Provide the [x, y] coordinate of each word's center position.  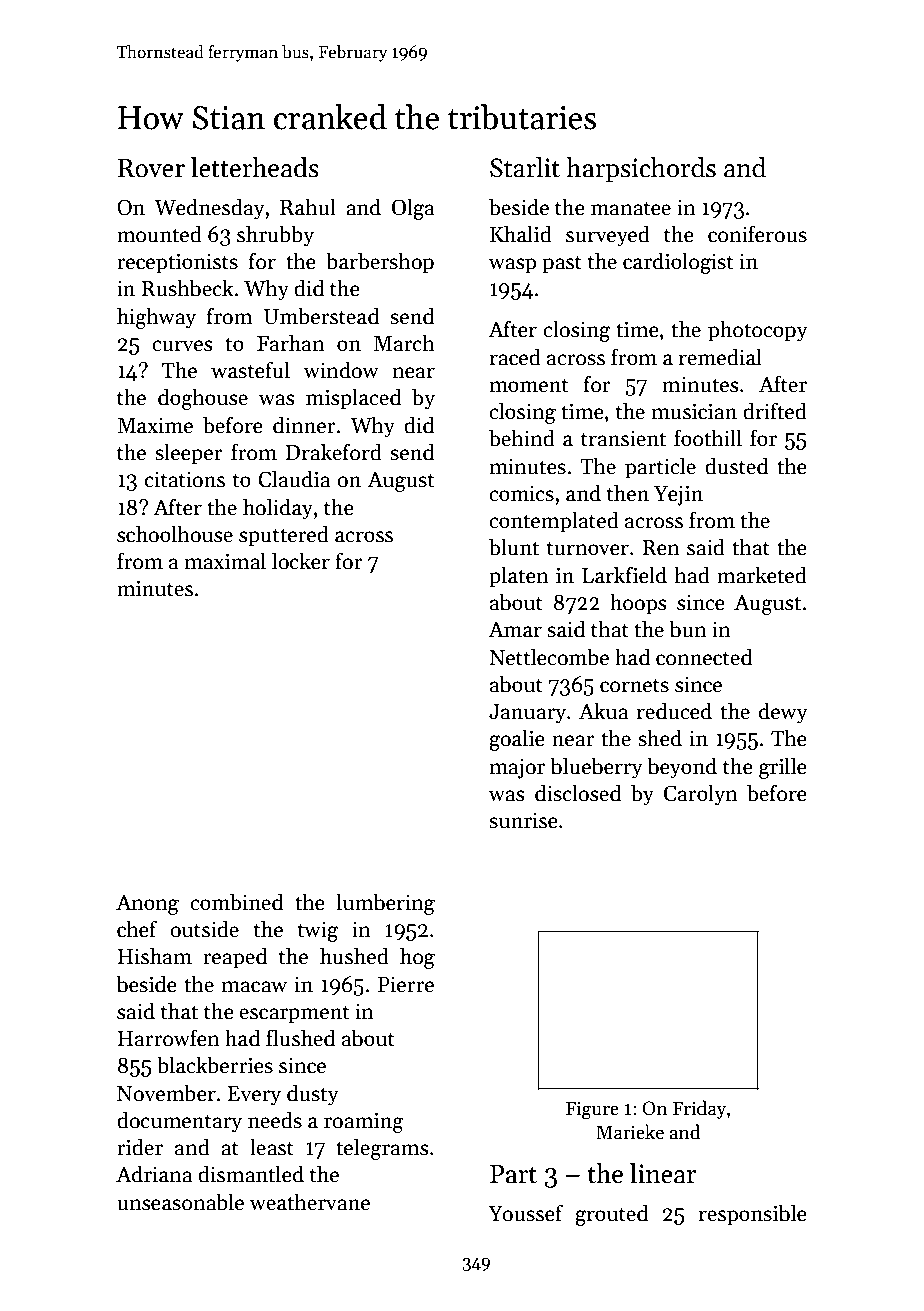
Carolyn [701, 795]
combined [236, 902]
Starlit [525, 167]
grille [783, 768]
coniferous [757, 234]
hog [417, 958]
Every [254, 1096]
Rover [151, 168]
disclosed [578, 793]
